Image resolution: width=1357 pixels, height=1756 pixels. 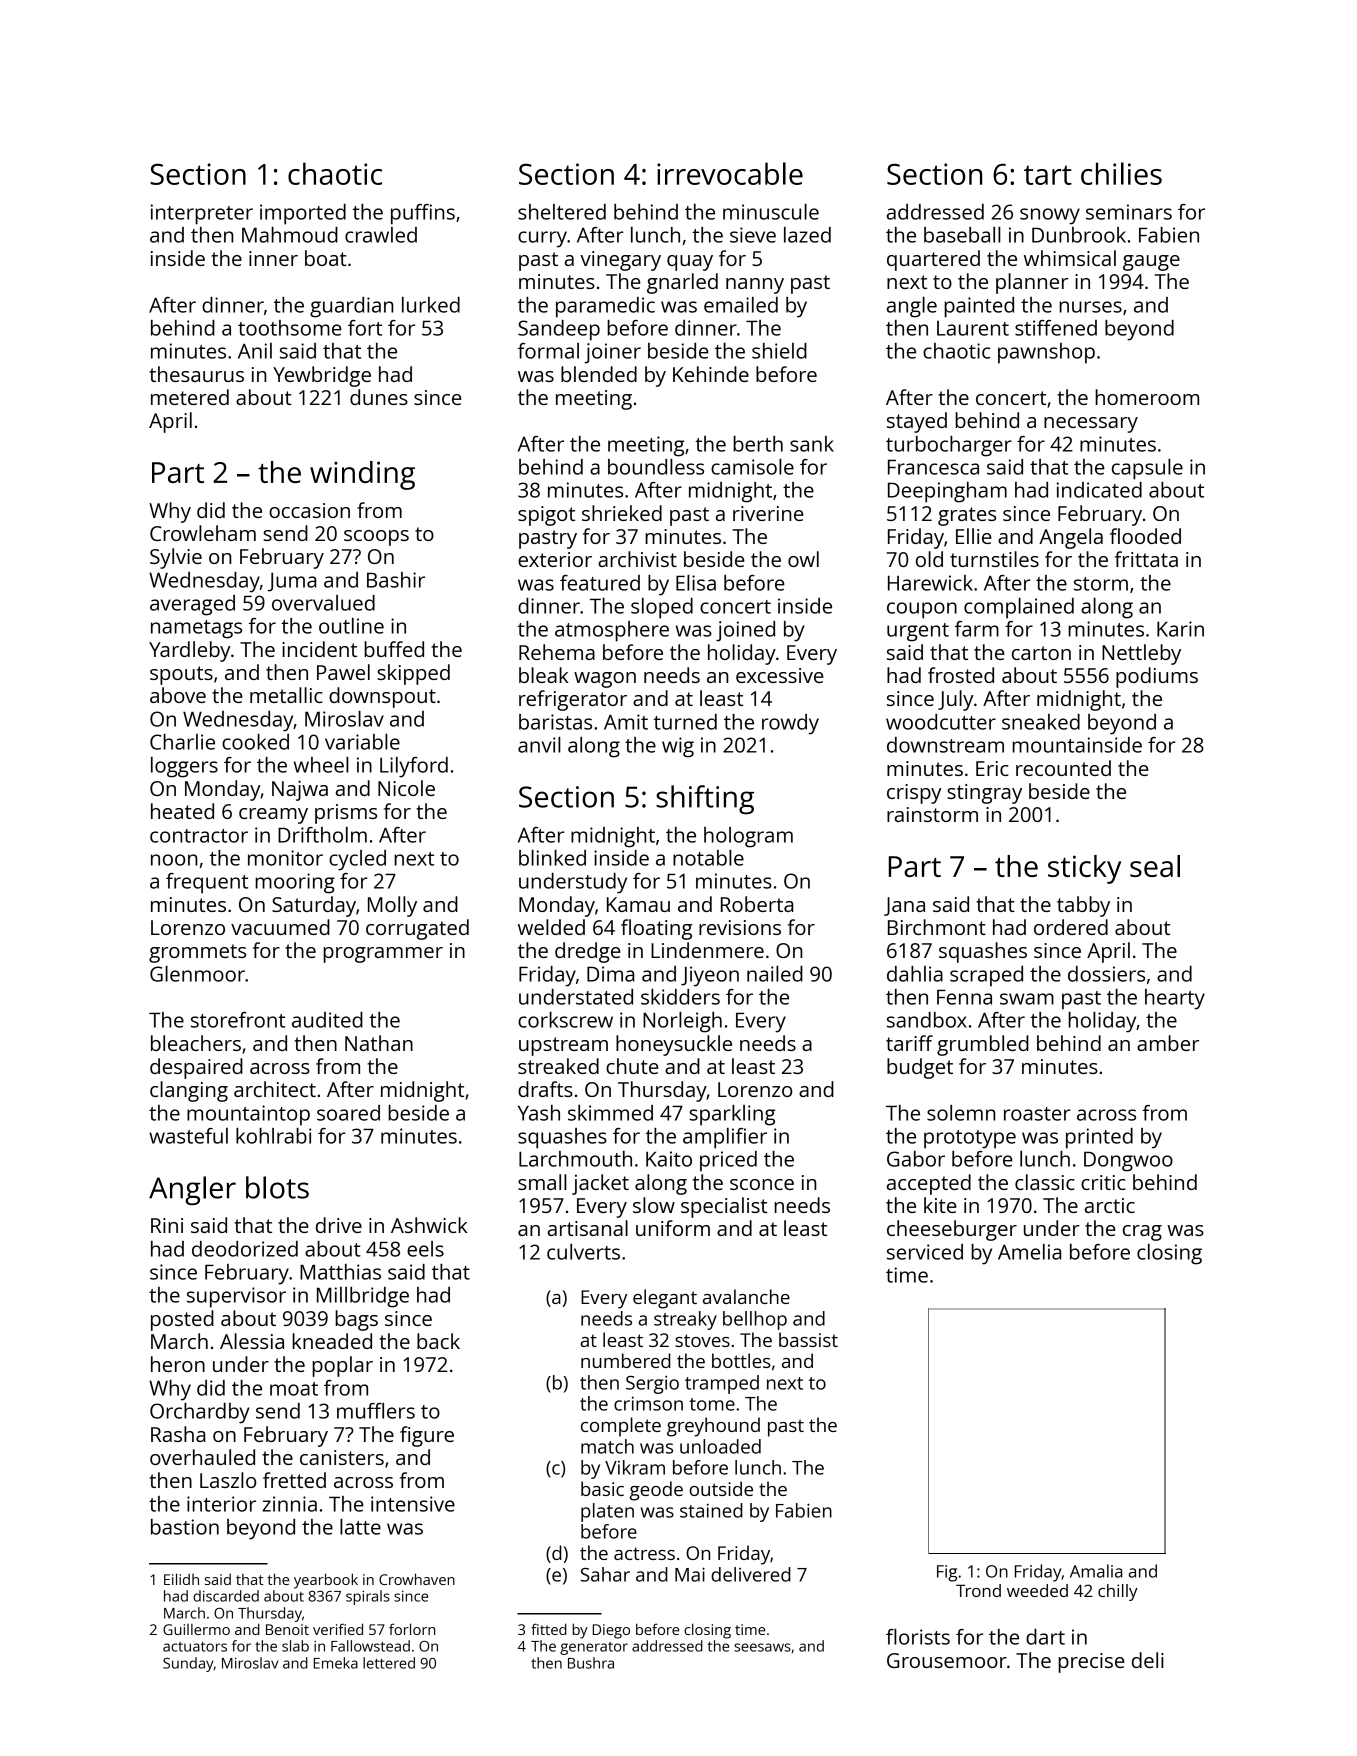 What do you see at coordinates (1121, 173) in the screenshot?
I see `chilies` at bounding box center [1121, 173].
